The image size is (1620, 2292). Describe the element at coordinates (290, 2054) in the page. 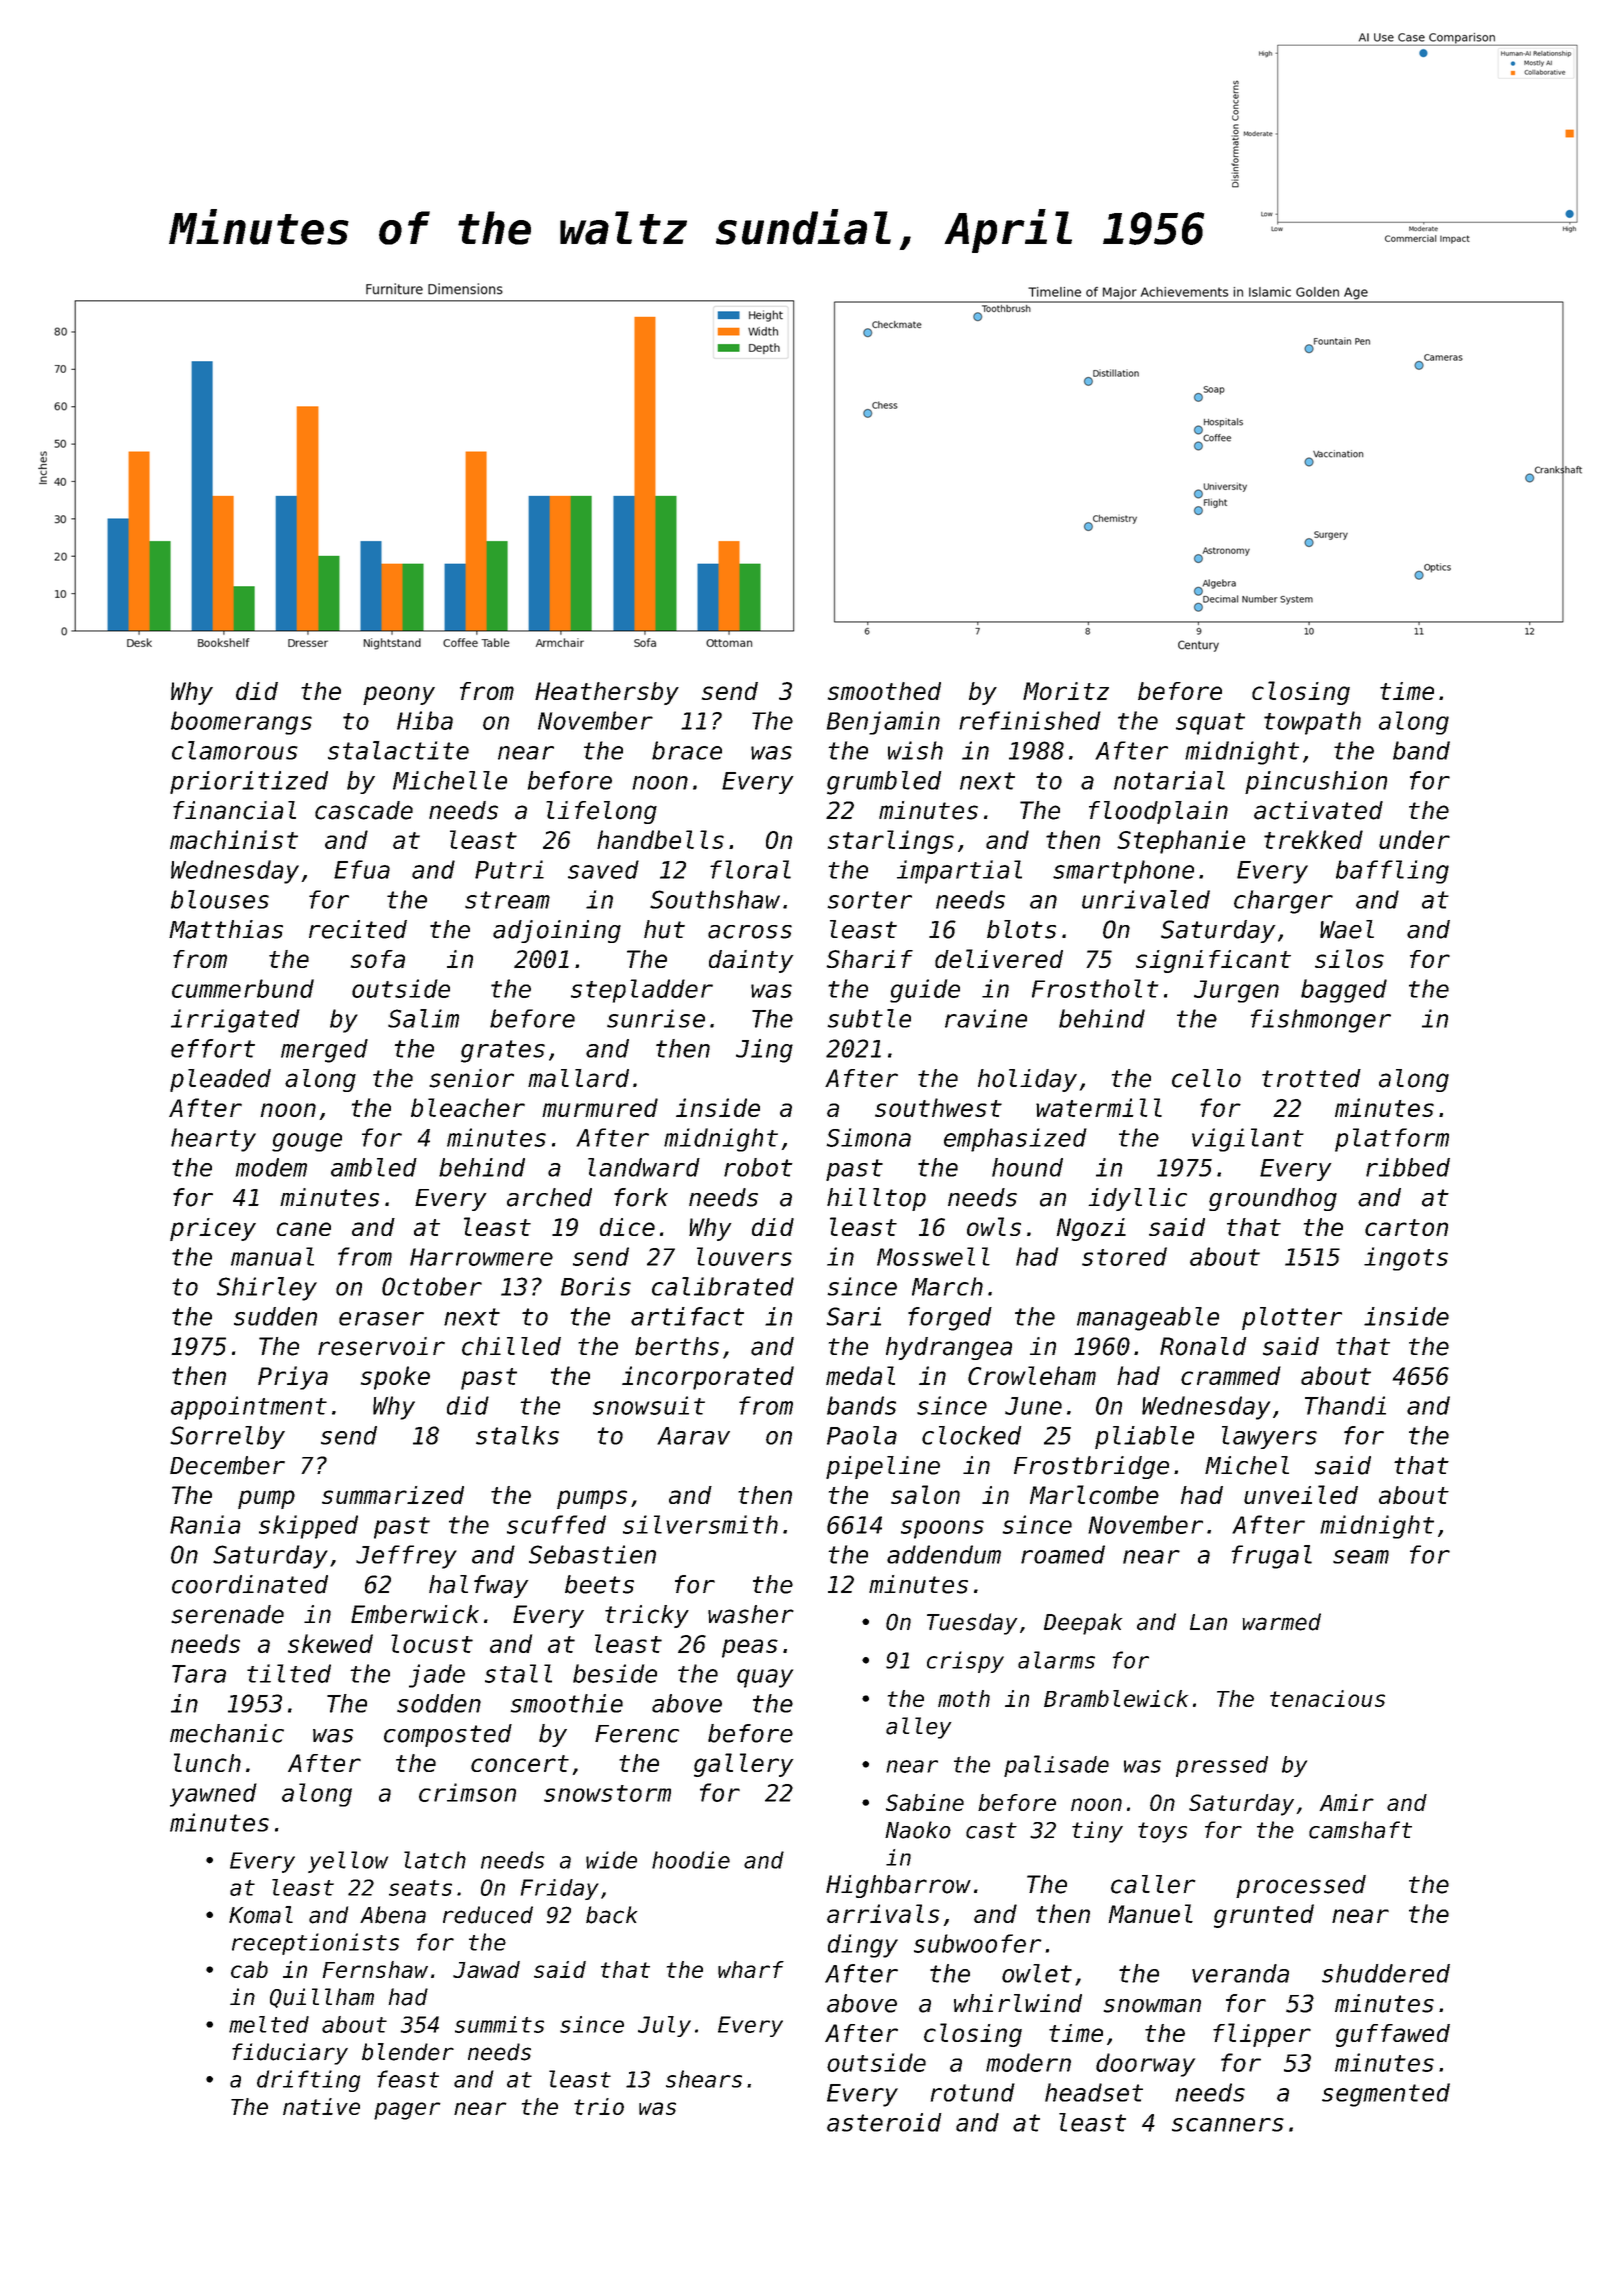

I see `fiduciary` at that location.
